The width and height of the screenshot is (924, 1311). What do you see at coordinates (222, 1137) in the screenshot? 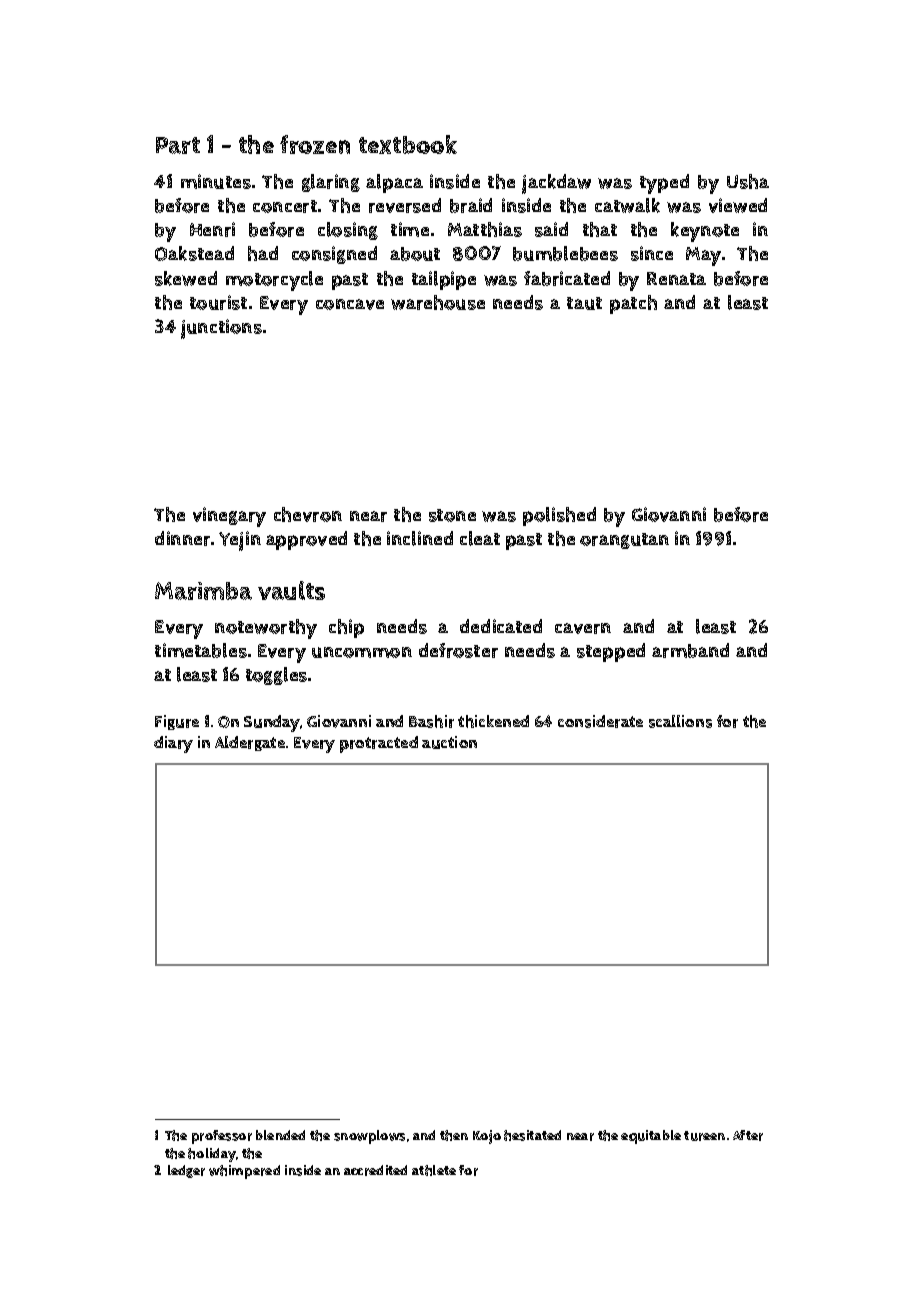
I see `professor` at bounding box center [222, 1137].
